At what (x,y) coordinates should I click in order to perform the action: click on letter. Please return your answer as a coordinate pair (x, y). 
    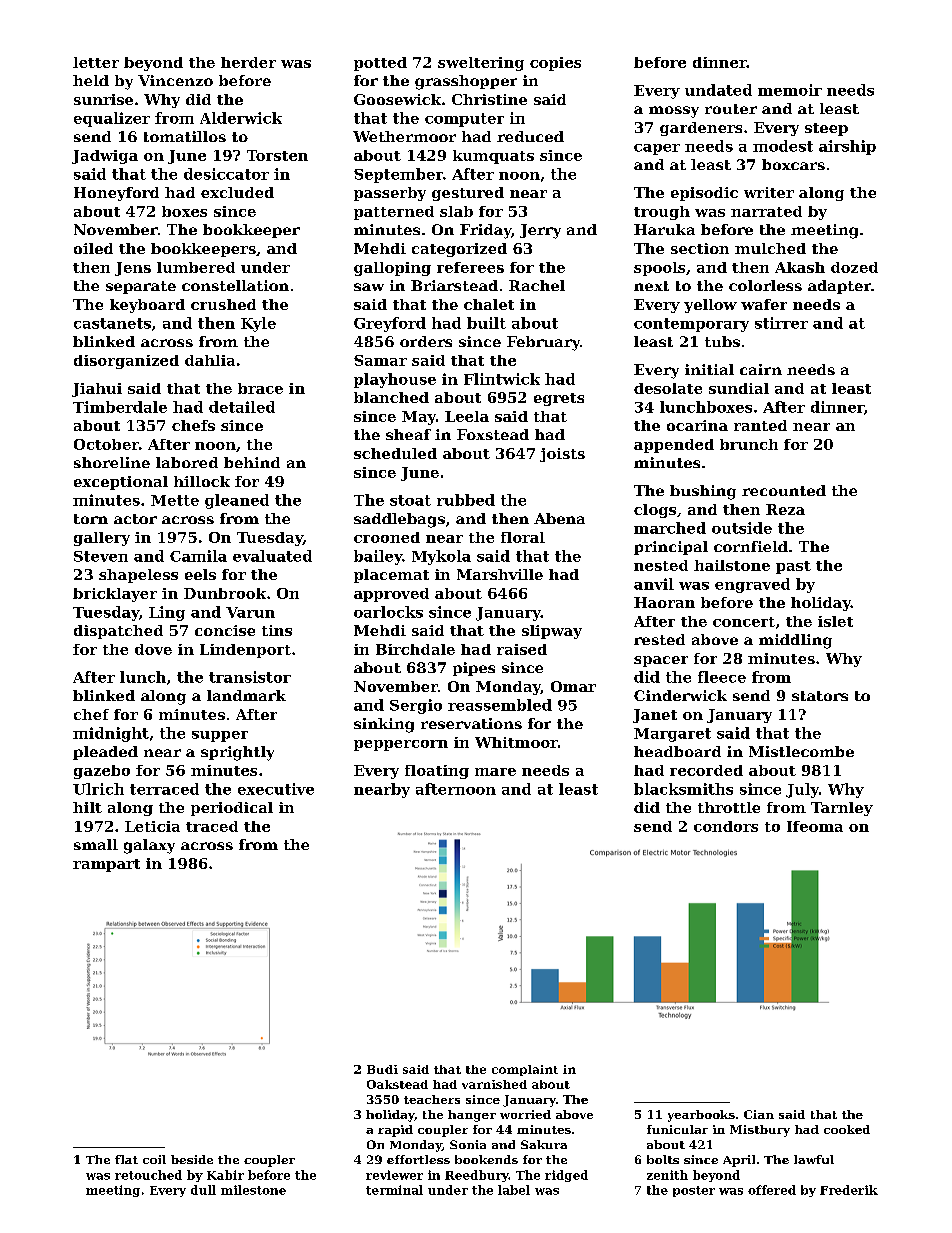
    Looking at the image, I should click on (96, 62).
